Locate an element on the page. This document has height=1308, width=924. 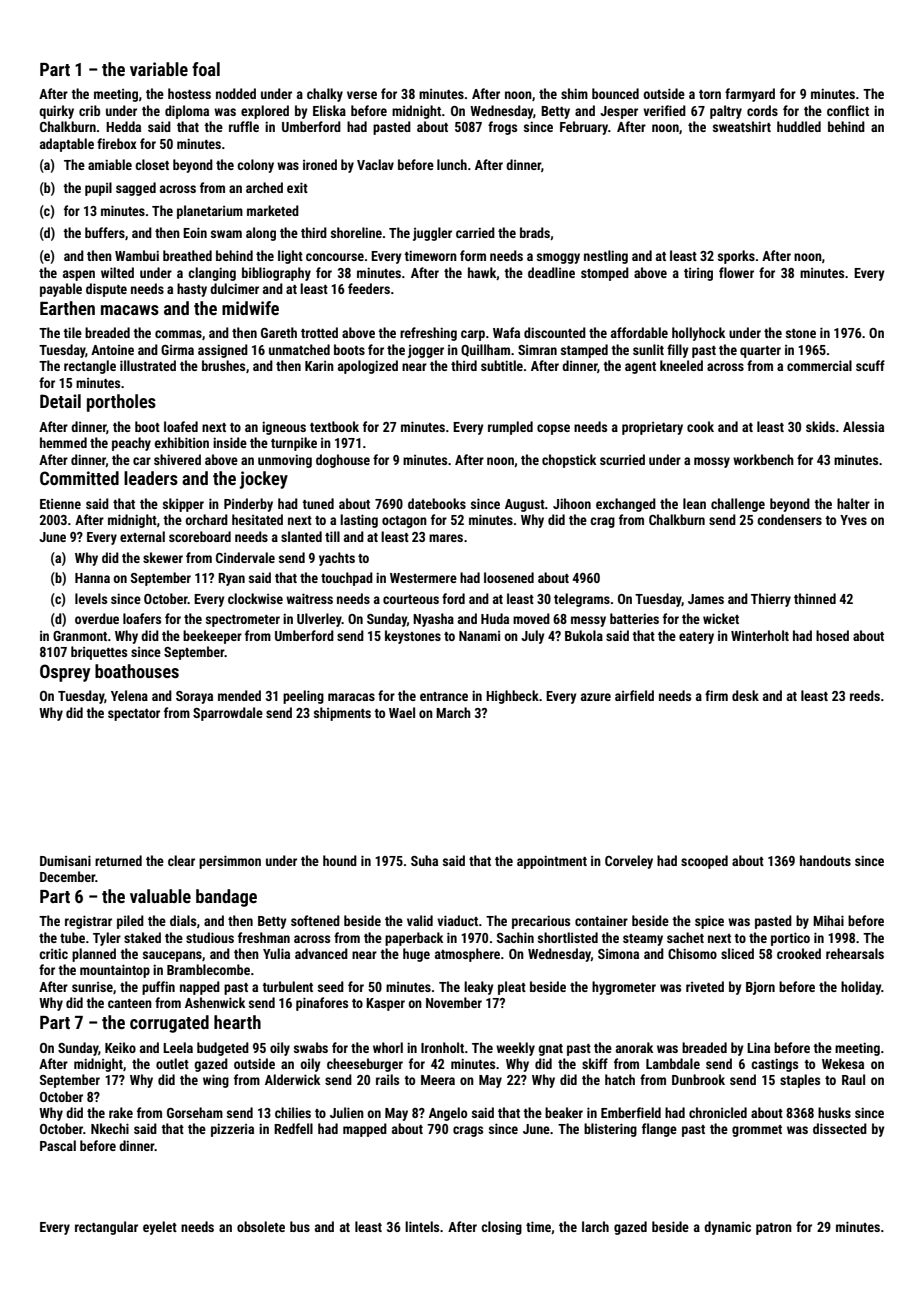
reeds is located at coordinates (865, 695).
